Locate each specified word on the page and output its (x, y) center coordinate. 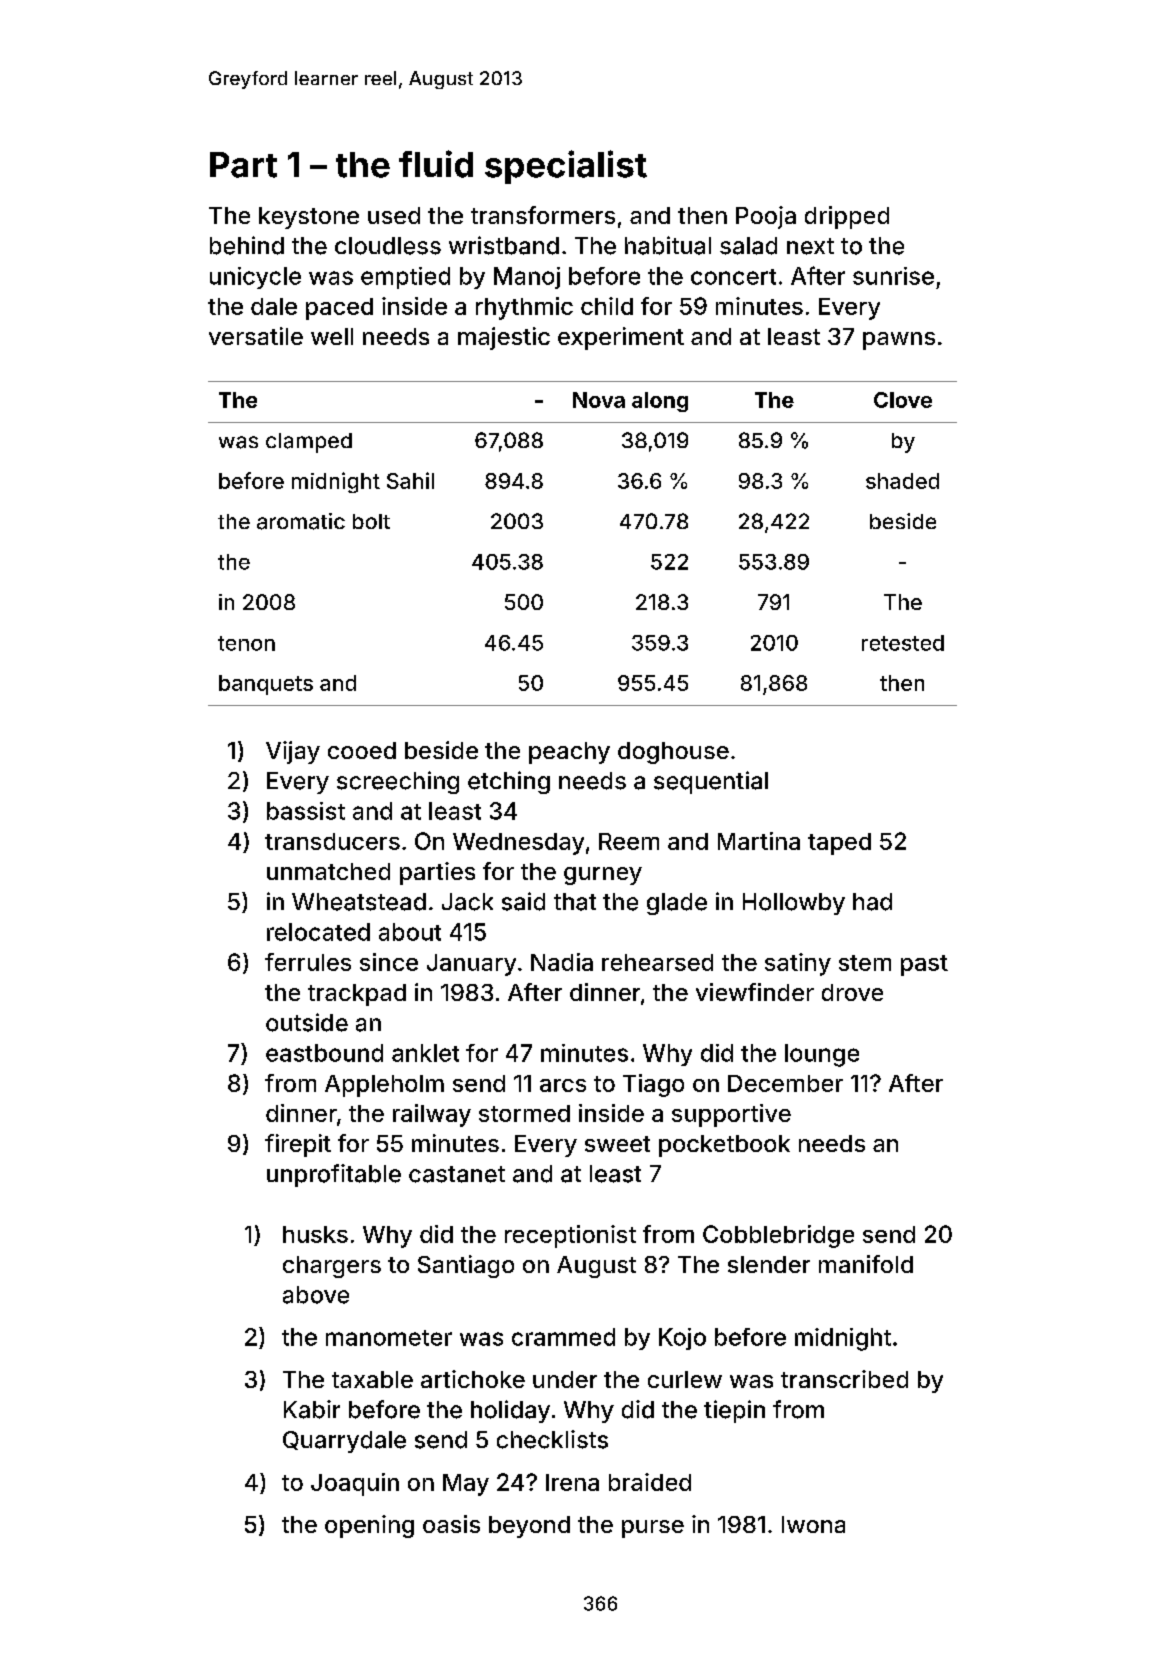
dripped (847, 217)
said (523, 901)
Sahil (410, 480)
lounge (822, 1055)
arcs (563, 1085)
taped (839, 844)
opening (369, 1526)
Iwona (813, 1524)
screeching (398, 782)
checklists (552, 1439)
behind (247, 245)
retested (903, 643)
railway (432, 1115)
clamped (309, 443)
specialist (566, 167)
